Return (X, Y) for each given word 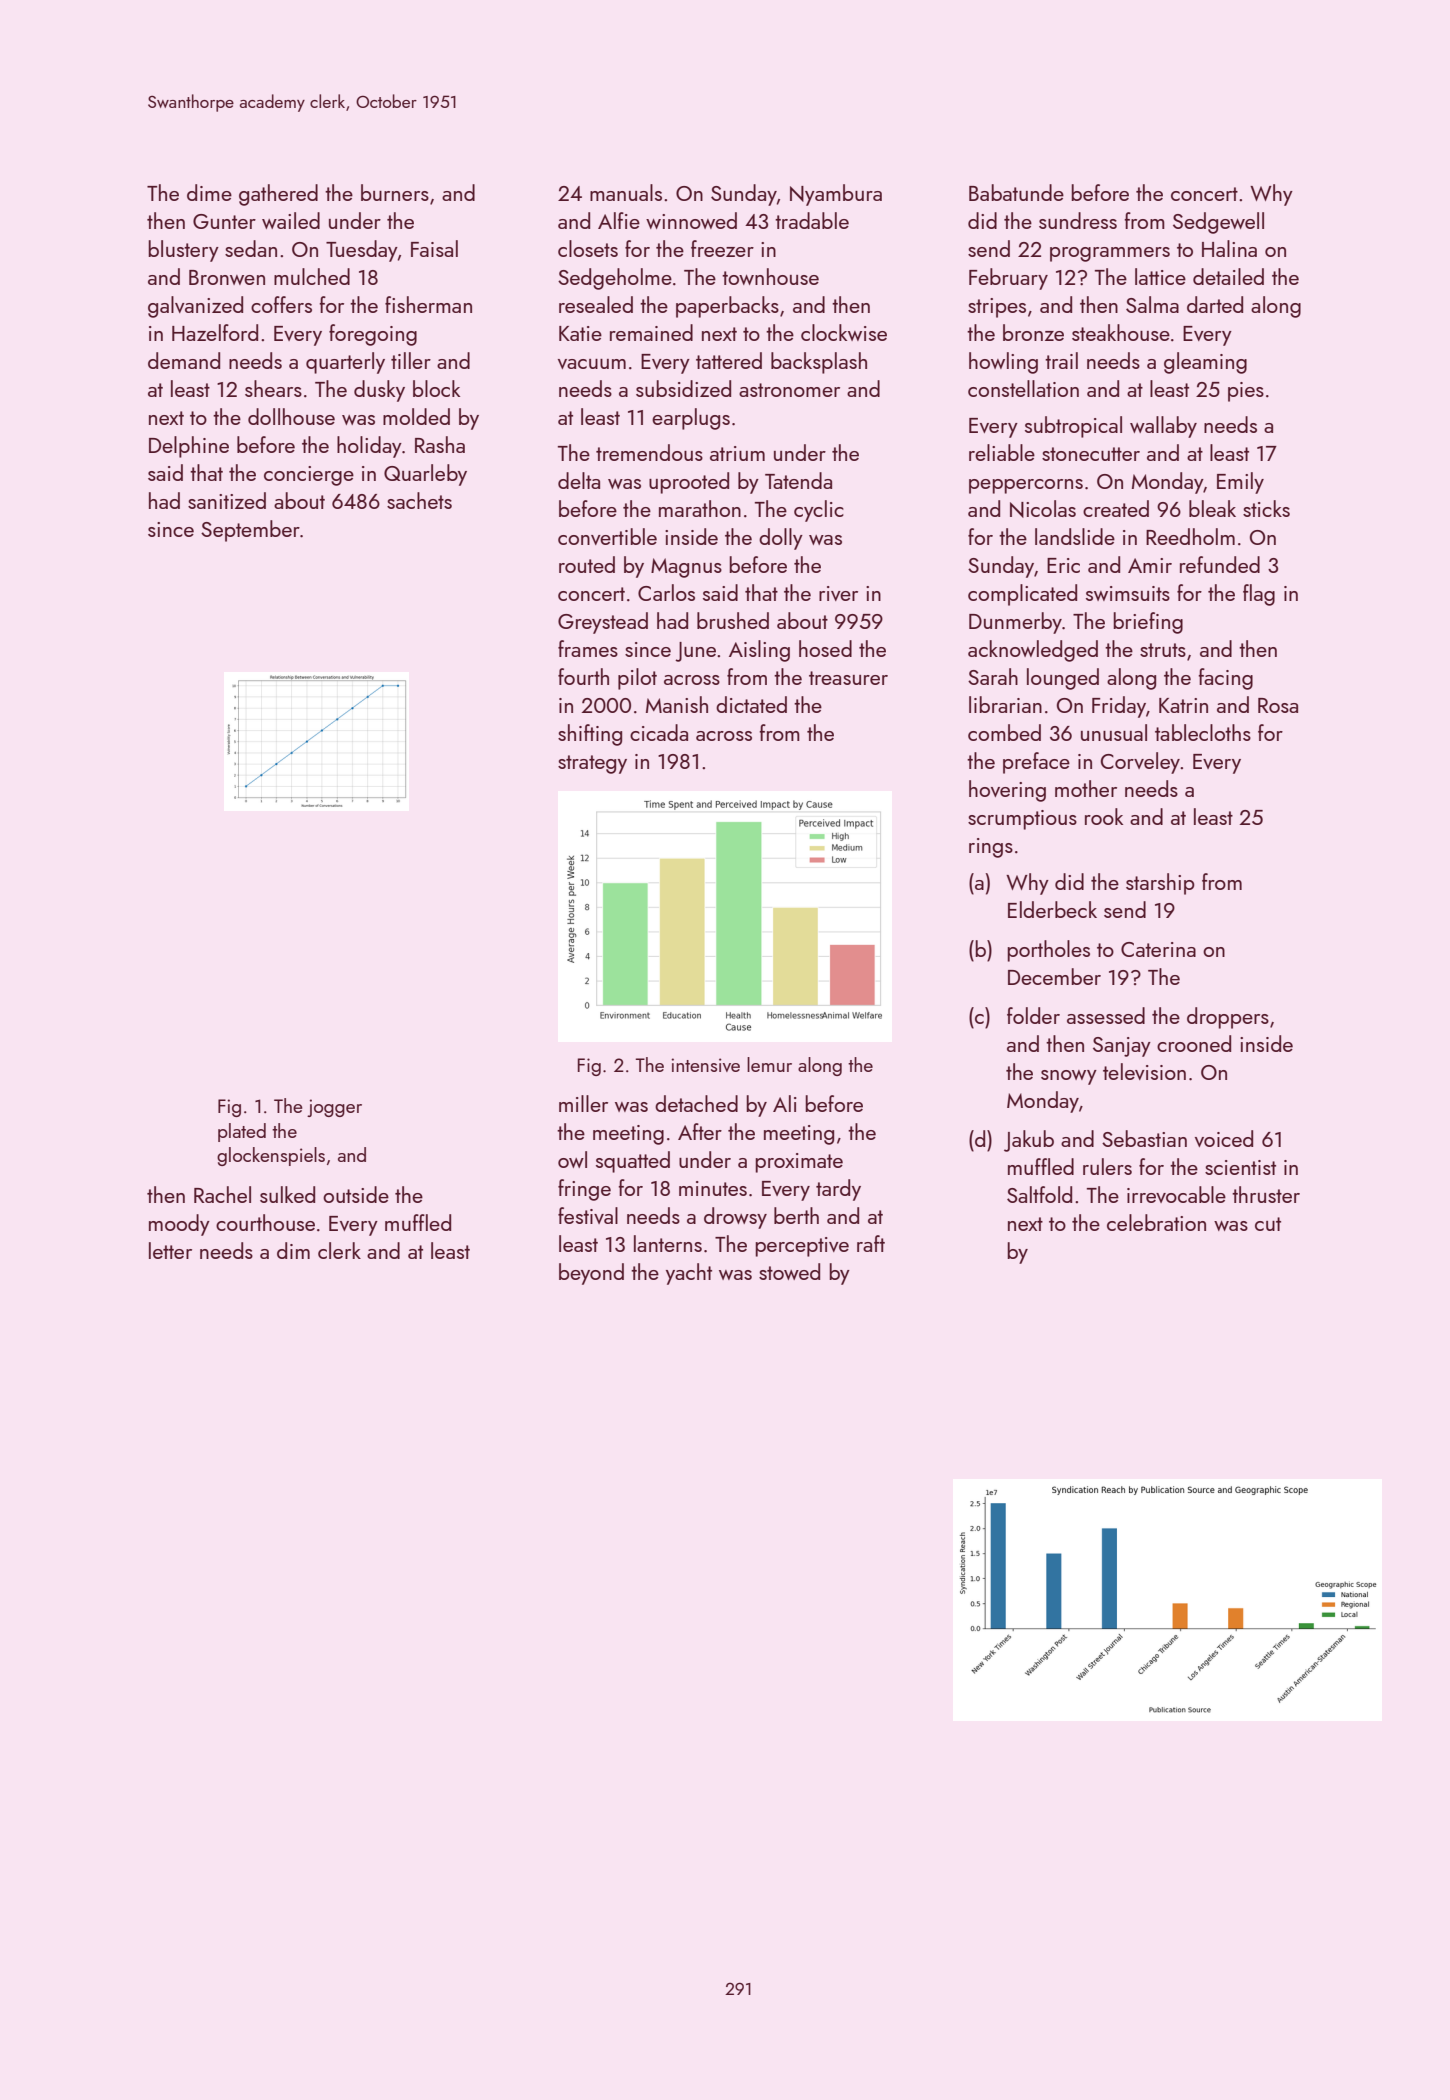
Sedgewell (1218, 223)
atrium (737, 453)
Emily (1240, 483)
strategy (592, 764)
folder (1033, 1015)
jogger (334, 1108)
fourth (583, 676)
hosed (825, 648)
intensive (705, 1065)
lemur (769, 1064)
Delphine (189, 447)
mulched (312, 276)
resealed (596, 304)
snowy (1069, 1077)
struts (1163, 650)
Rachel (222, 1194)
